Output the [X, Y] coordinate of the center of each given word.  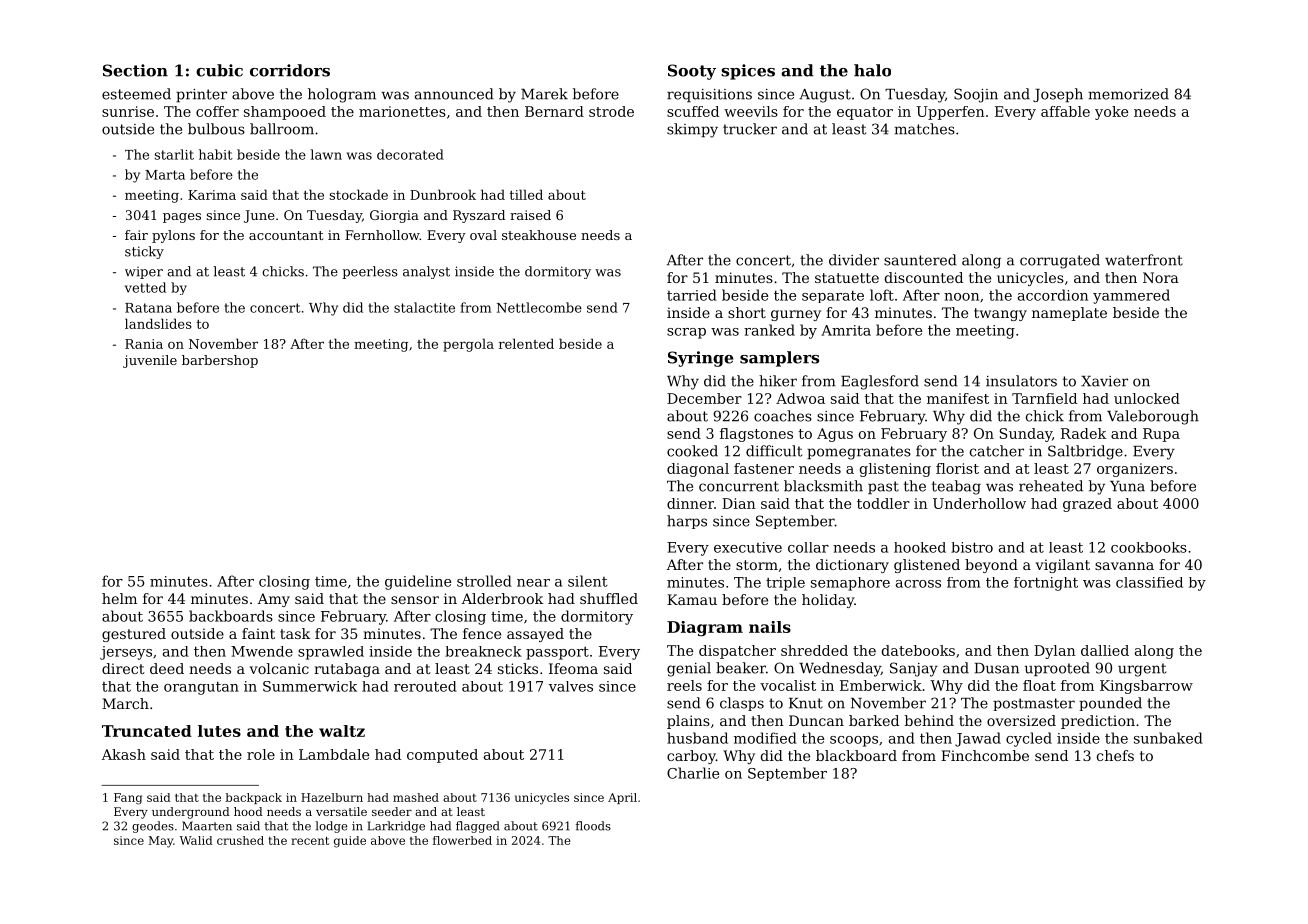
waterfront [1144, 260]
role [261, 754]
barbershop [220, 361]
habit [216, 154]
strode [611, 111]
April [622, 798]
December [704, 398]
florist [957, 468]
